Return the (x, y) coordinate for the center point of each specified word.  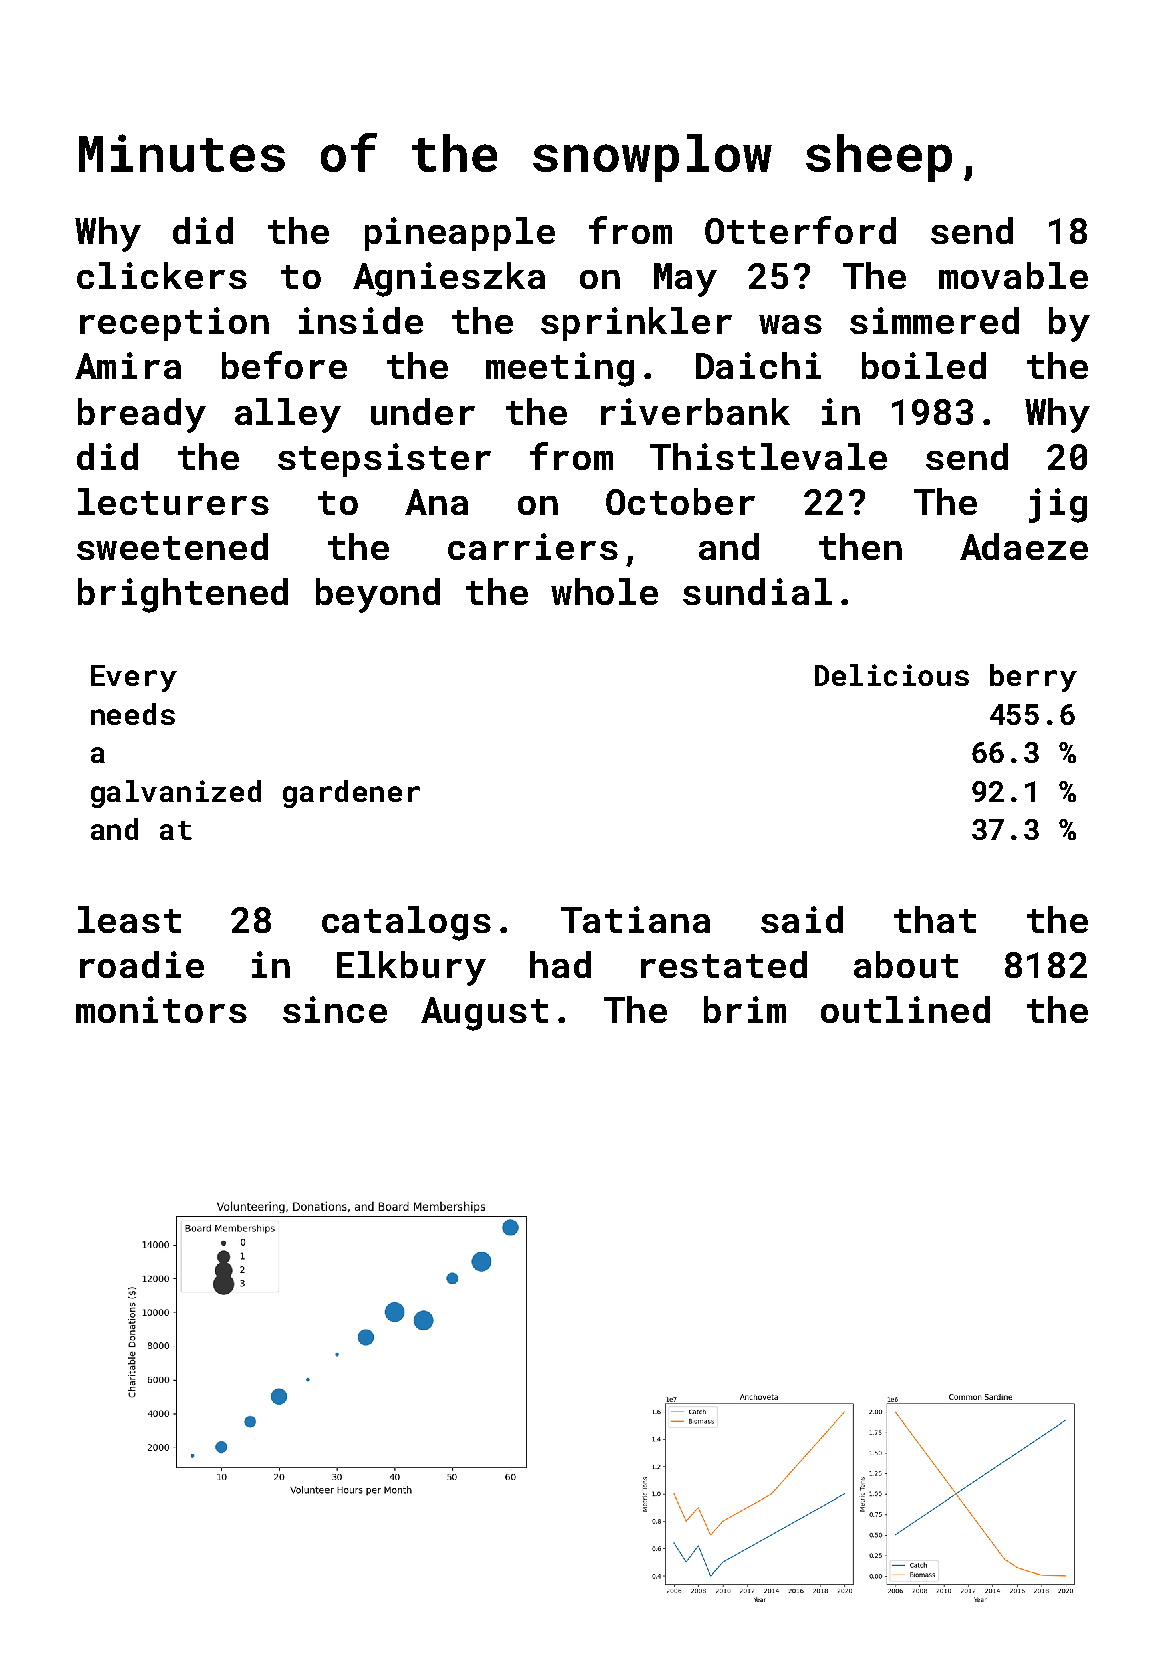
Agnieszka (449, 279)
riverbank (695, 411)
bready (142, 415)
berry (1033, 678)
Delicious (892, 675)
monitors (161, 1009)
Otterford (800, 230)
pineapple (460, 234)
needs (133, 714)
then (860, 546)
